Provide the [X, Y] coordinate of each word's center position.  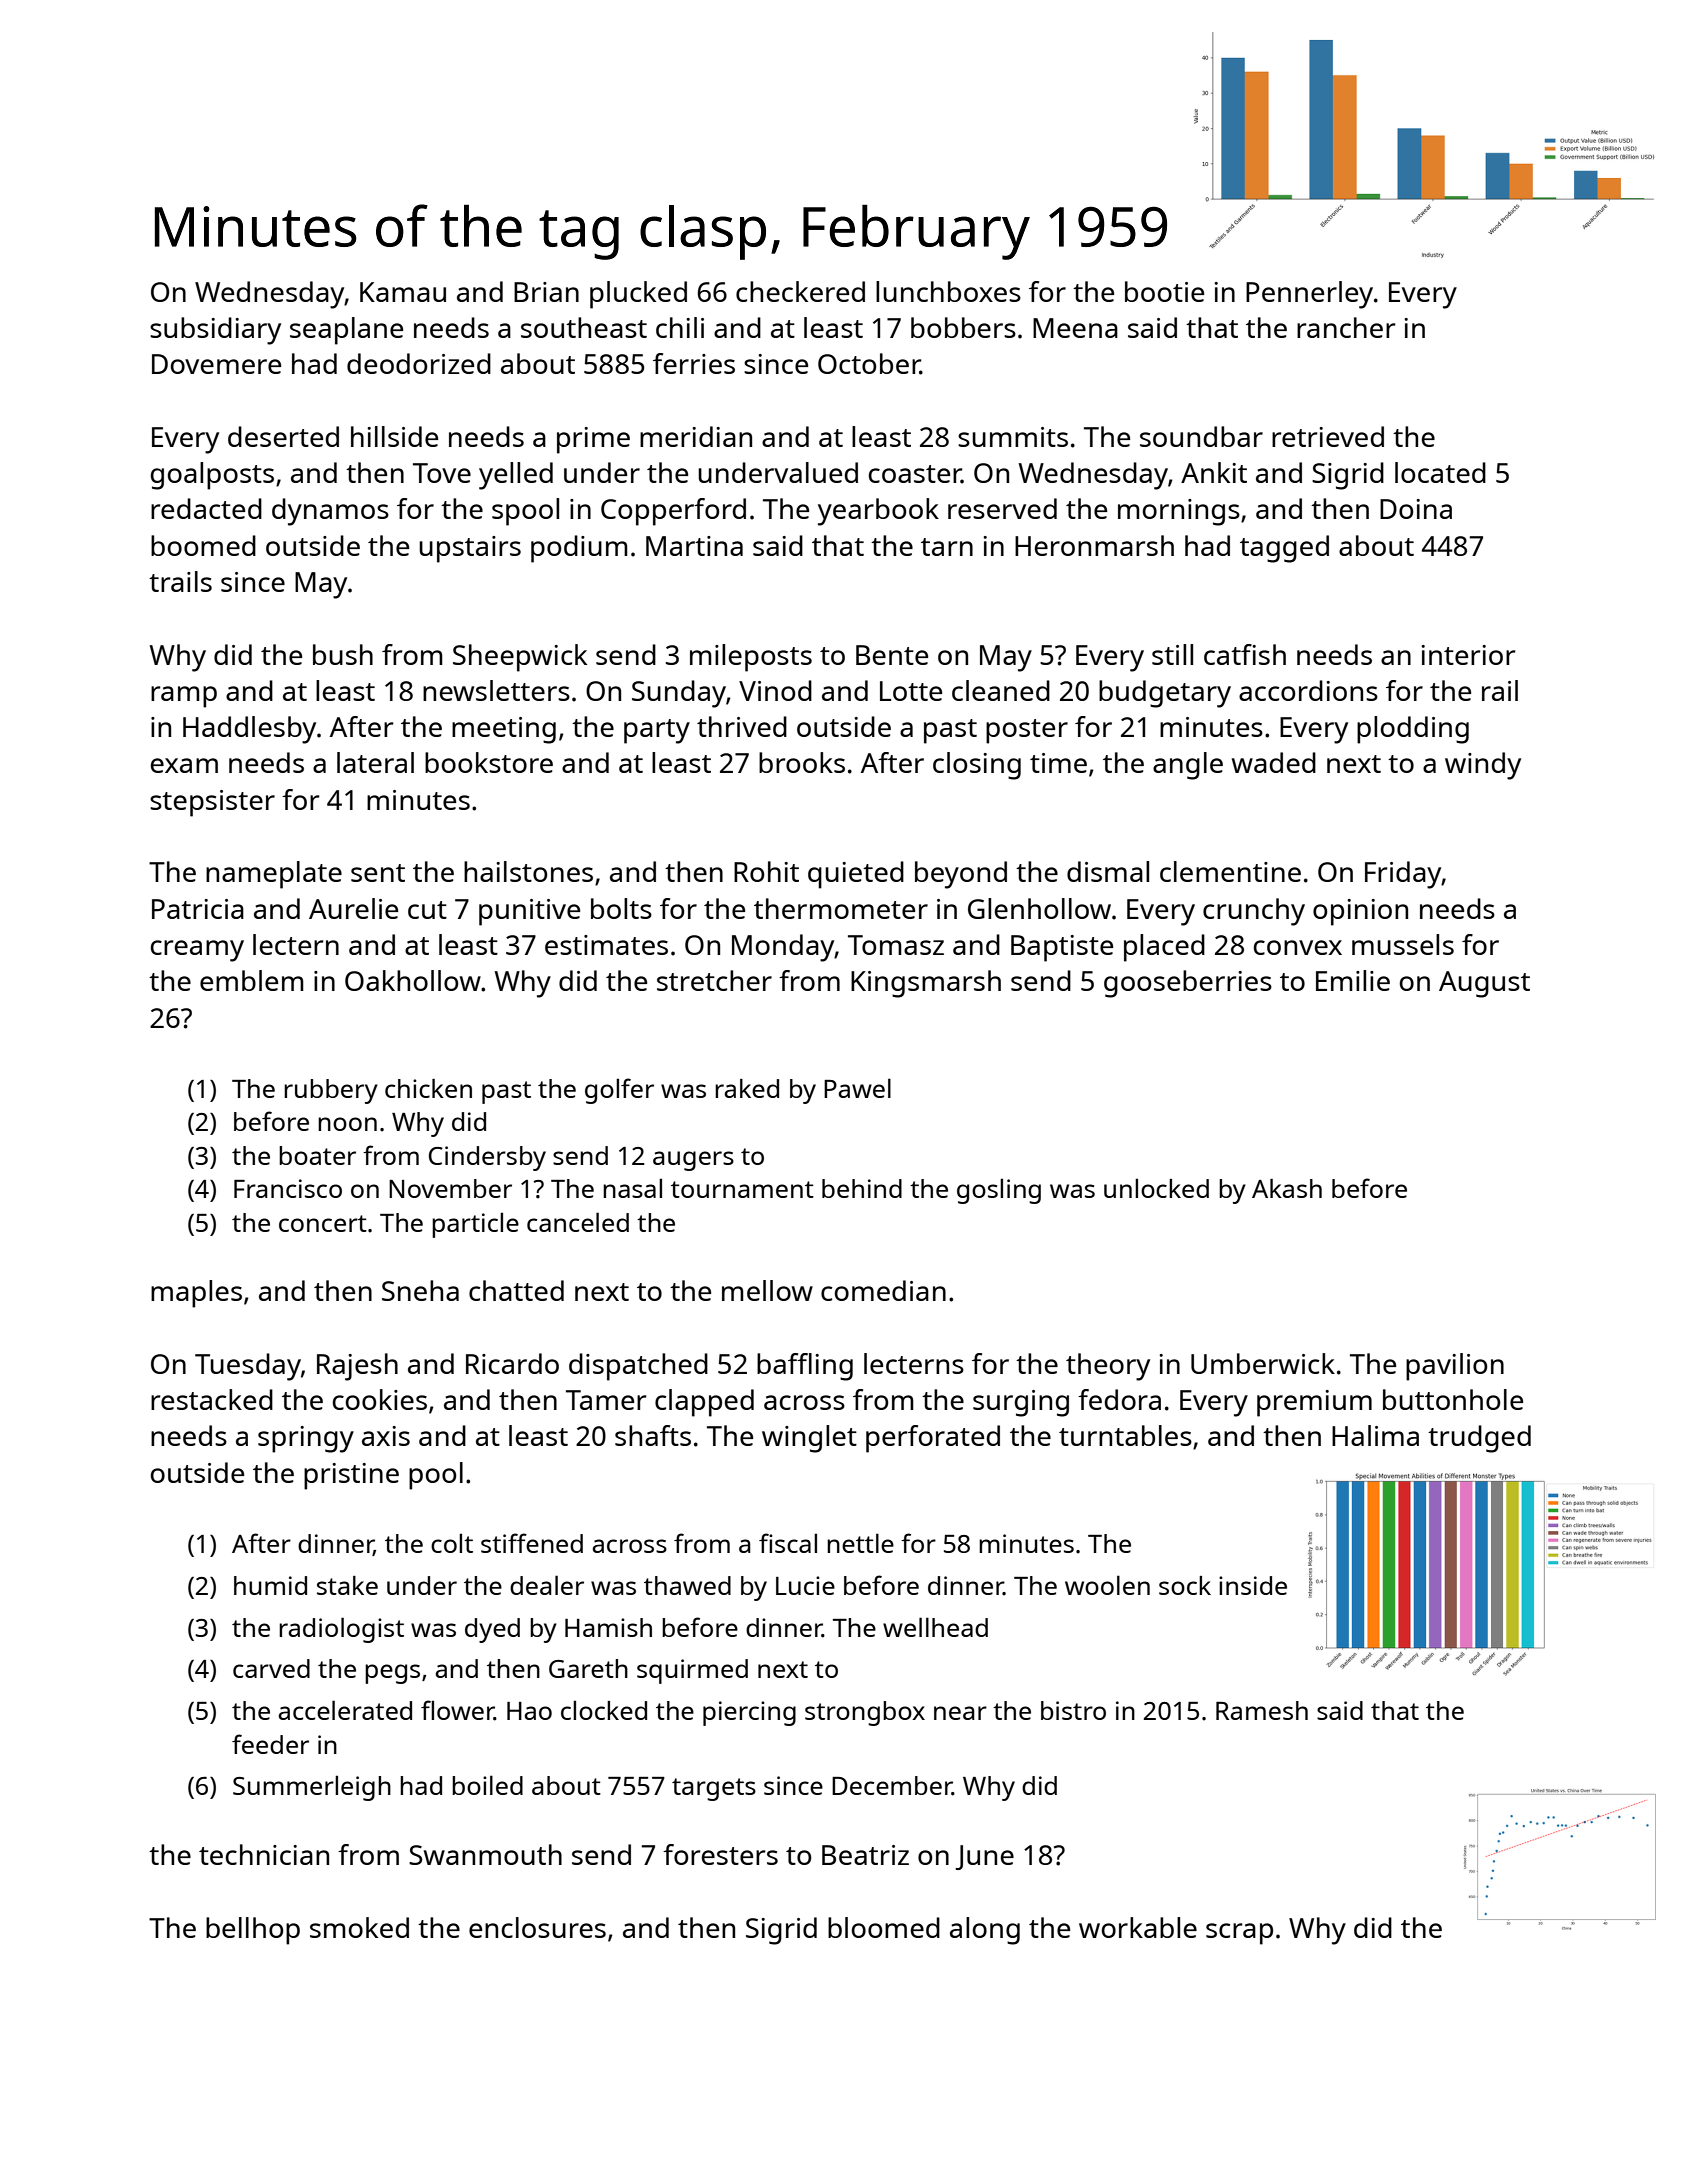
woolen [1107, 1585]
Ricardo [512, 1363]
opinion [1360, 912]
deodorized [419, 363]
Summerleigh [312, 1788]
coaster [915, 474]
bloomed [884, 1927]
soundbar [1201, 436]
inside [1253, 1585]
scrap [1239, 1934]
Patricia [198, 909]
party [657, 731]
